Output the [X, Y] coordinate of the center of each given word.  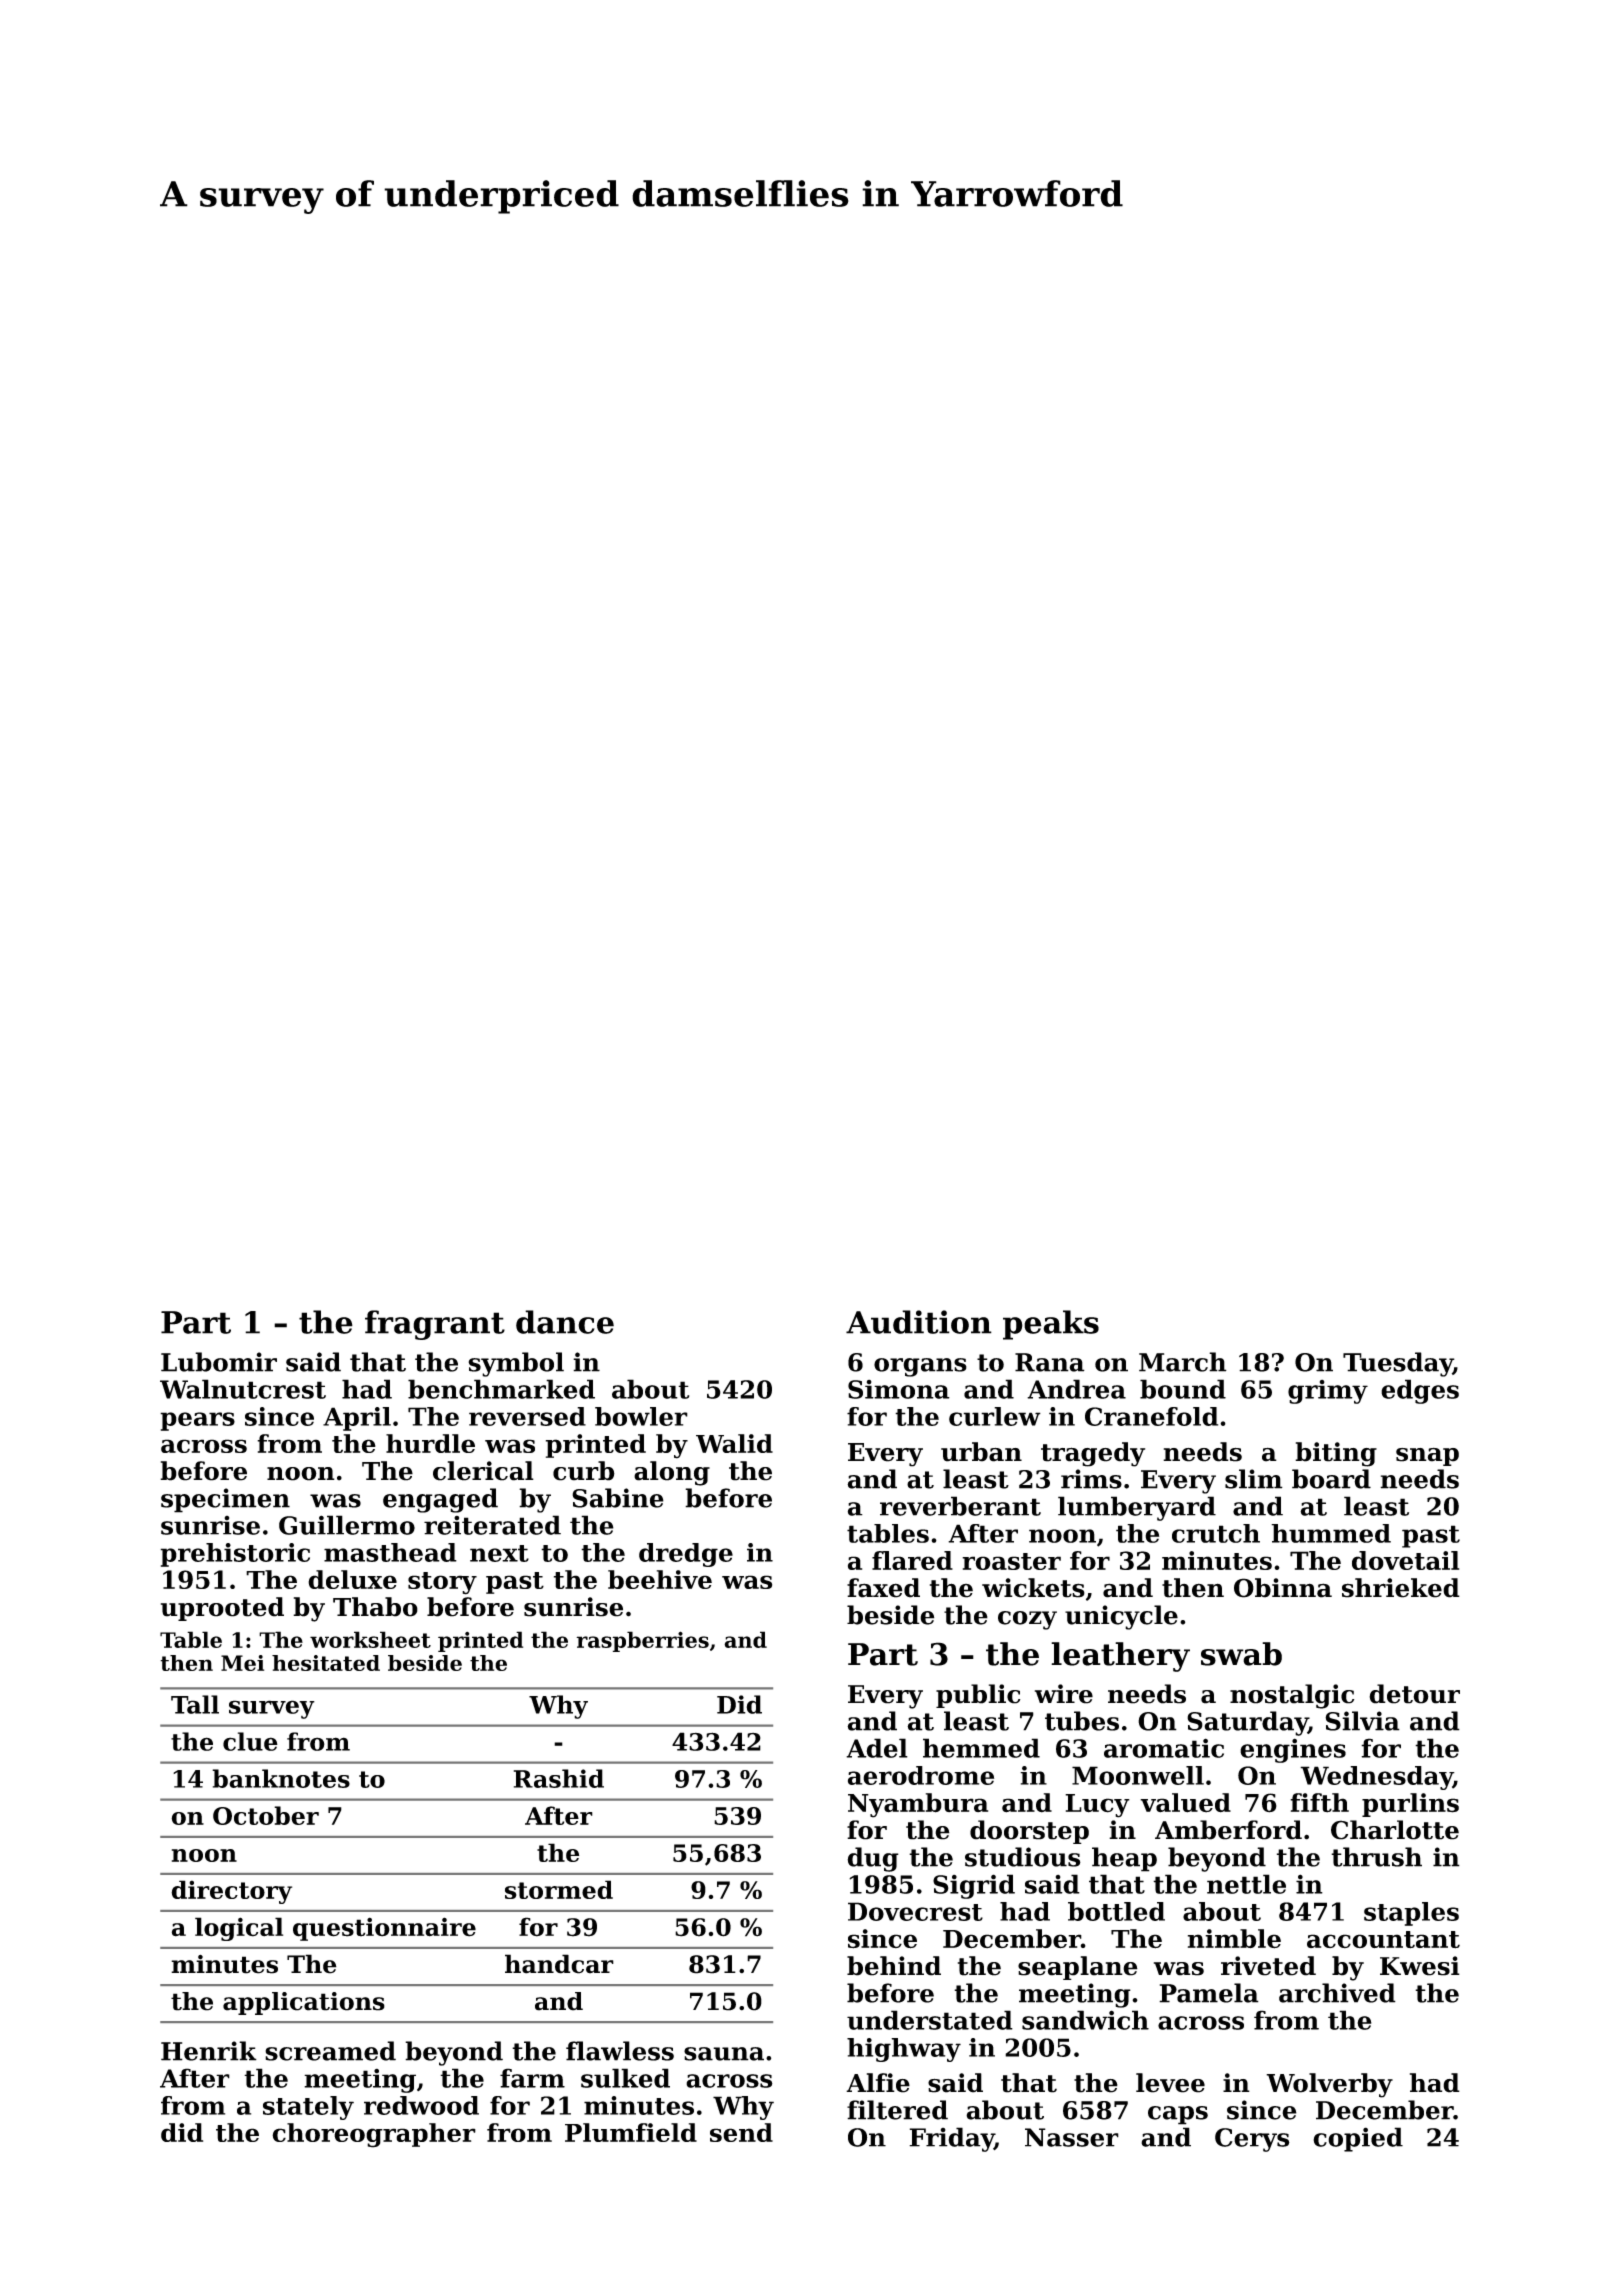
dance [565, 1322]
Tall [195, 1704]
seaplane [1078, 1968]
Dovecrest [915, 1911]
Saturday [1247, 1723]
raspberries [642, 1641]
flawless [620, 2051]
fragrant [435, 1325]
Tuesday [1398, 1364]
